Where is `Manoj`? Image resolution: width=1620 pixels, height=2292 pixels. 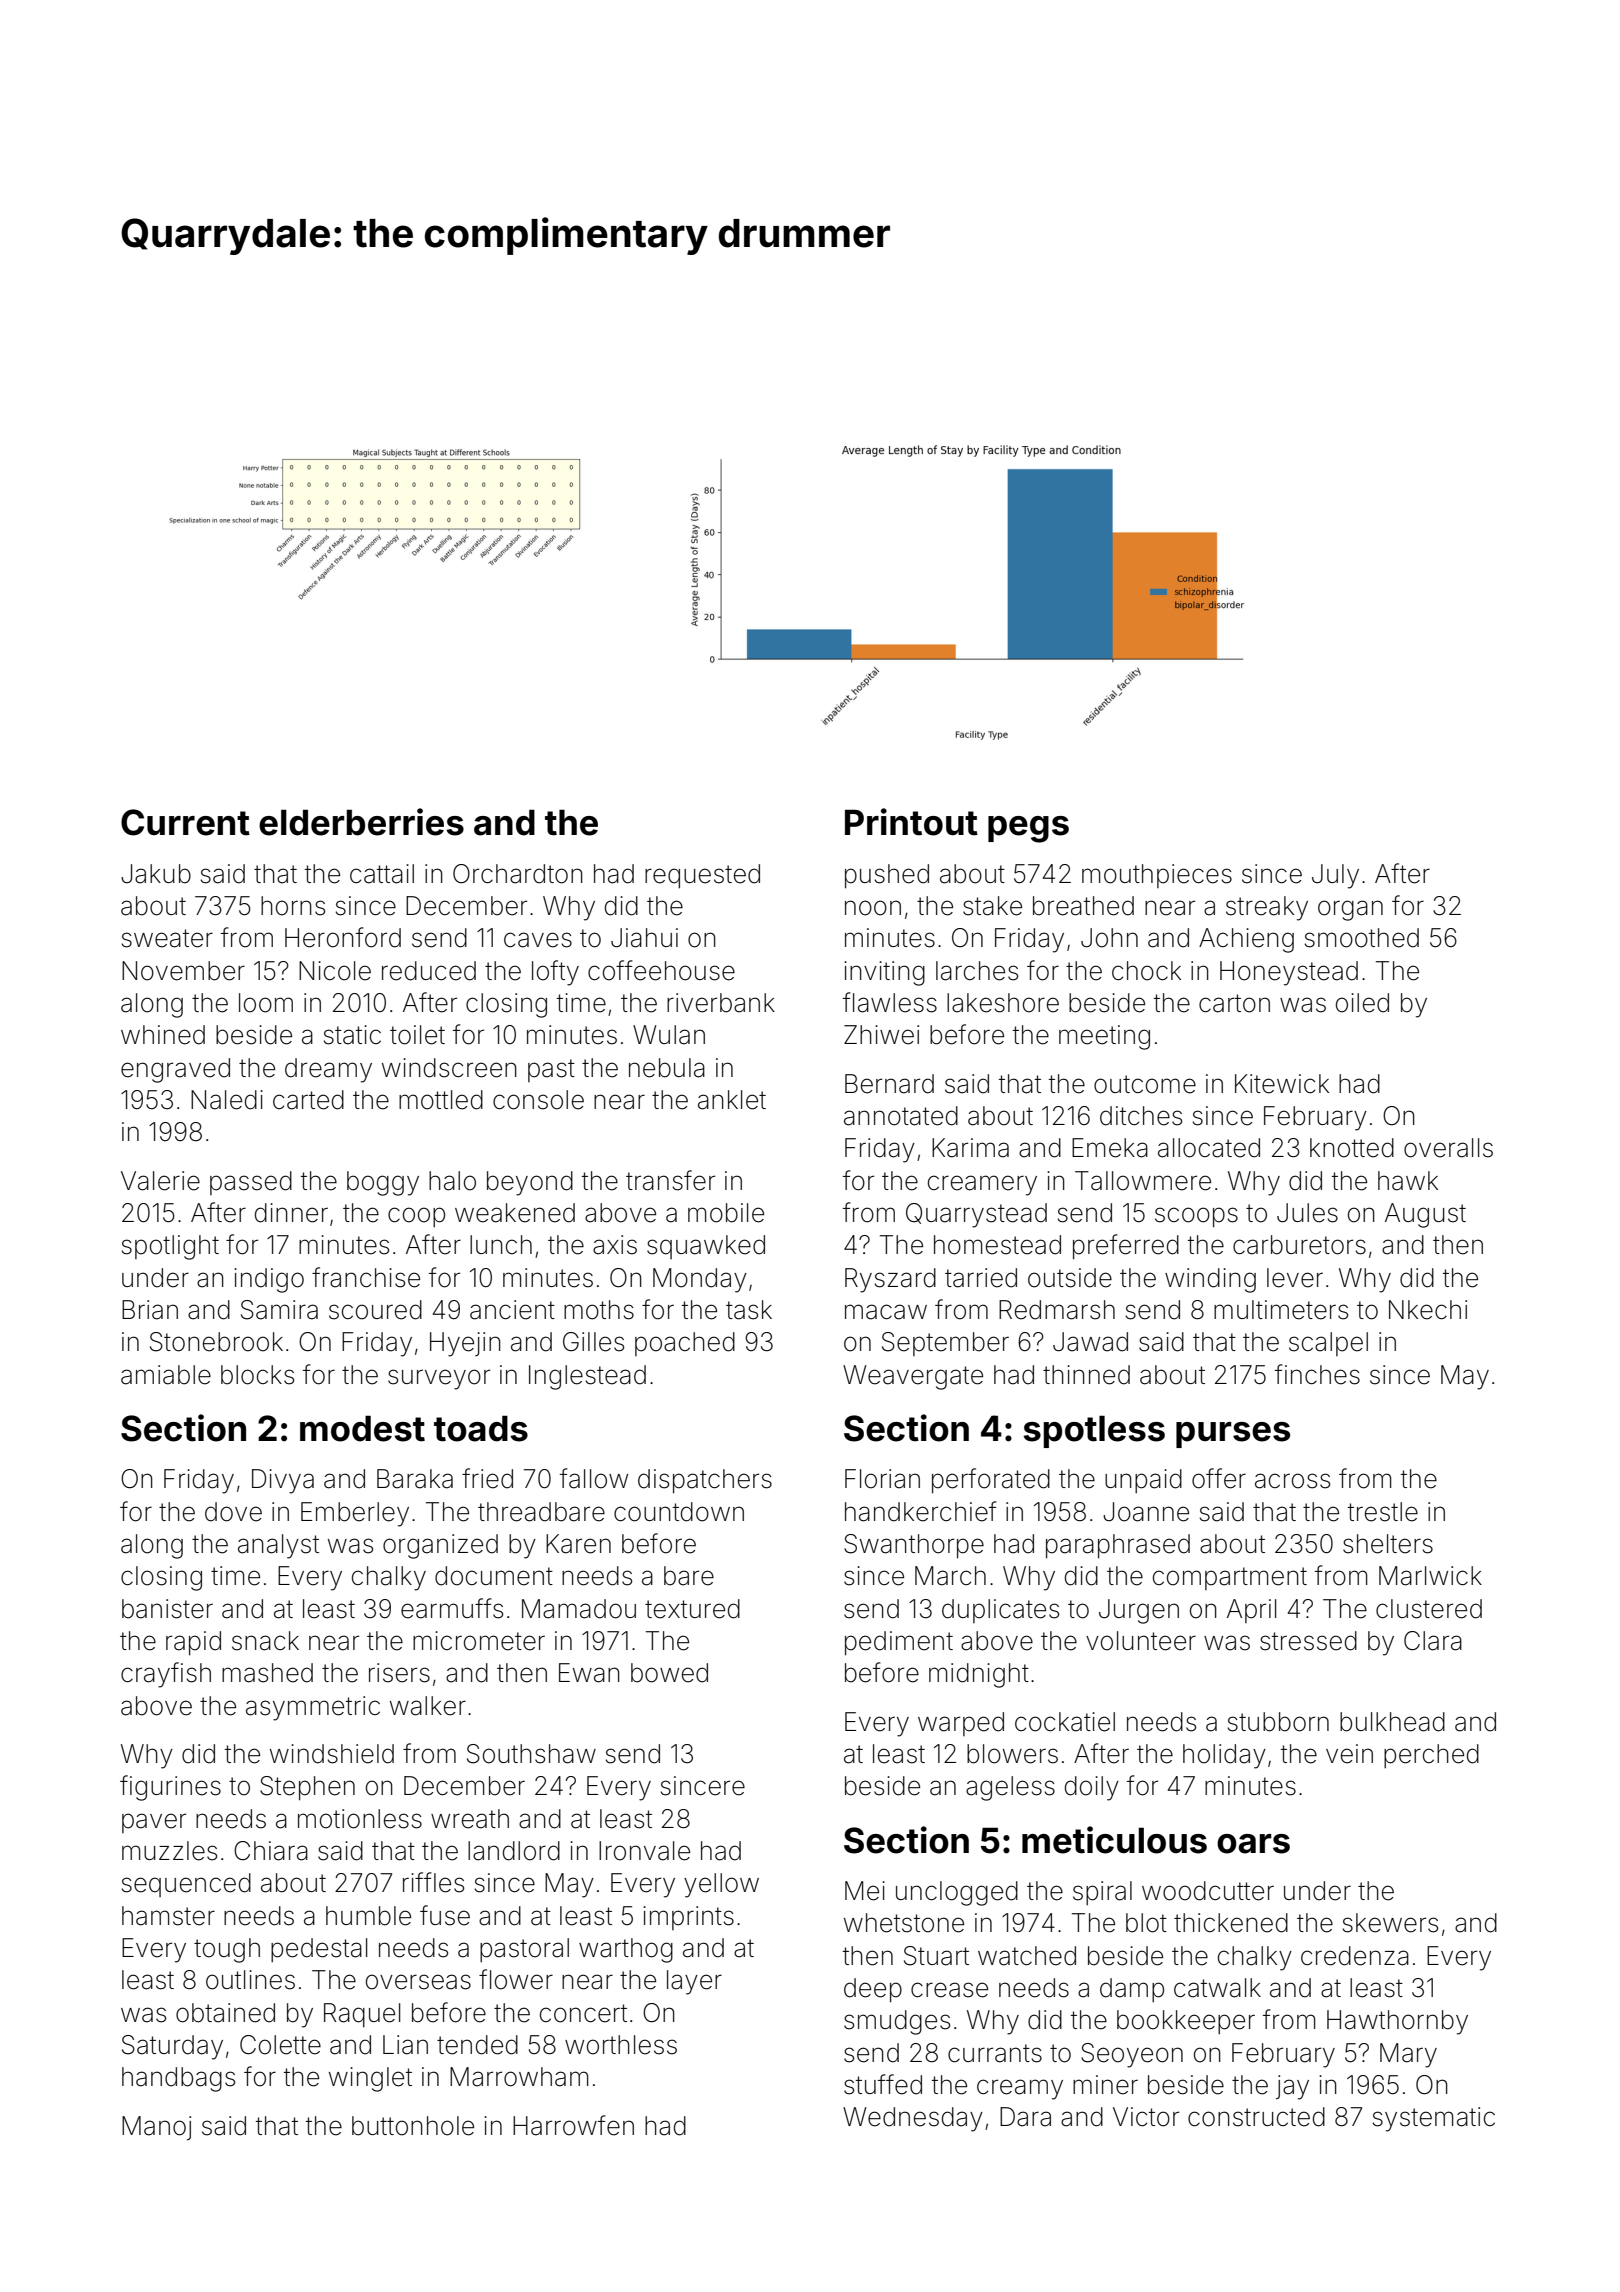
Manoj is located at coordinates (156, 2128).
